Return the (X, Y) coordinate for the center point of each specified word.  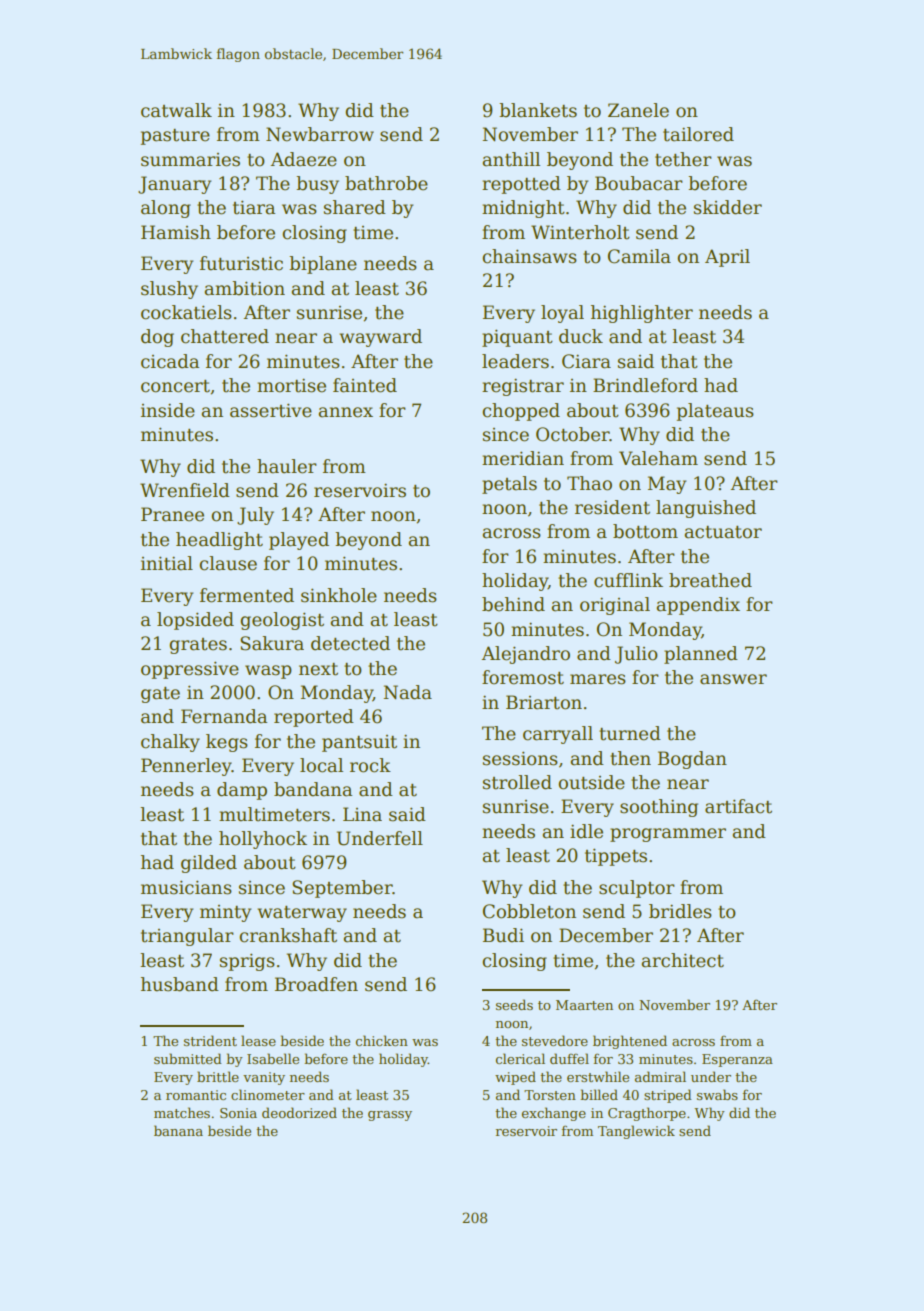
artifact (738, 806)
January (174, 185)
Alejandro (525, 655)
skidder (728, 207)
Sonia (238, 1113)
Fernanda (224, 716)
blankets (538, 110)
